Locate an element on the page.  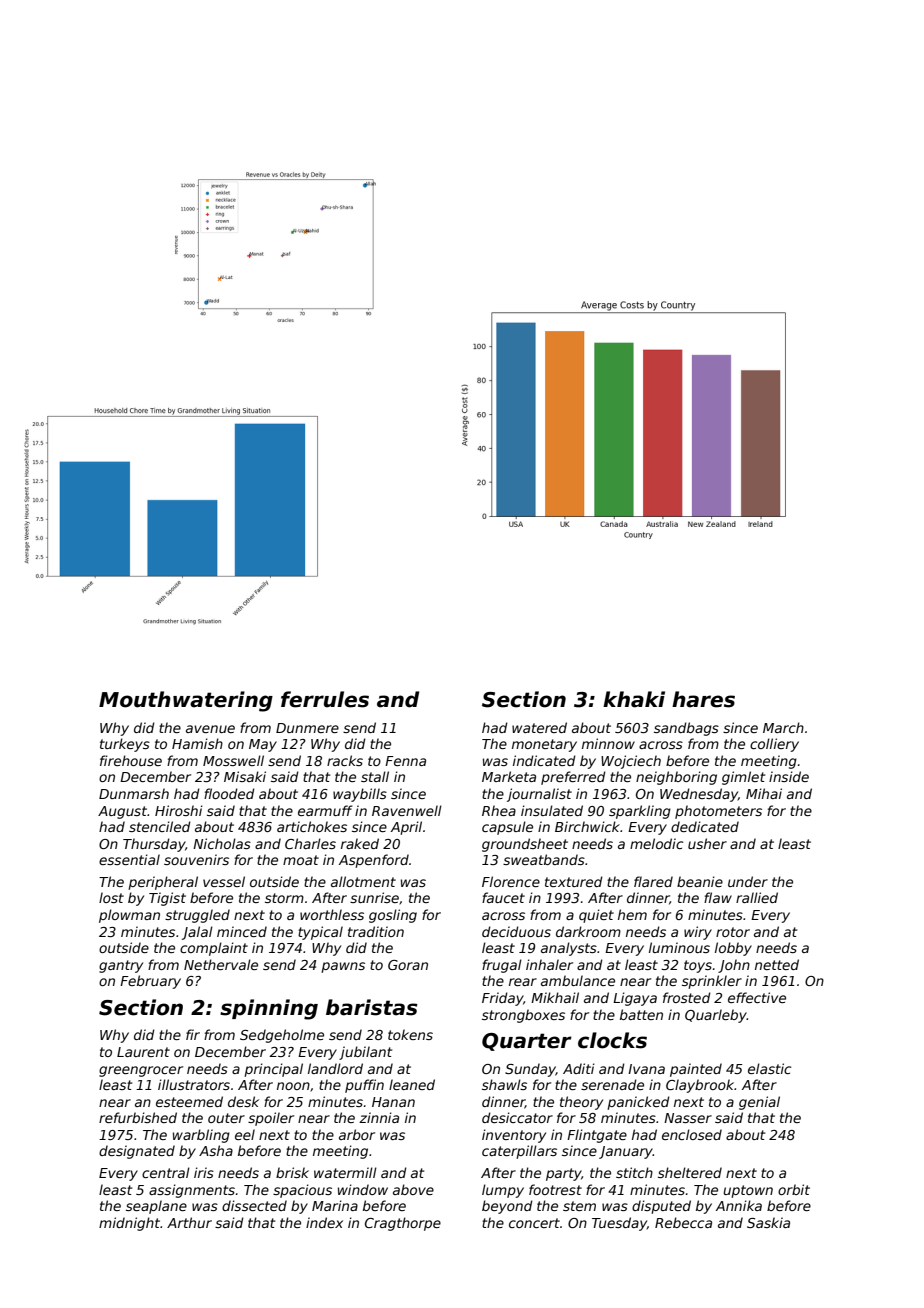
khaki is located at coordinates (634, 699).
